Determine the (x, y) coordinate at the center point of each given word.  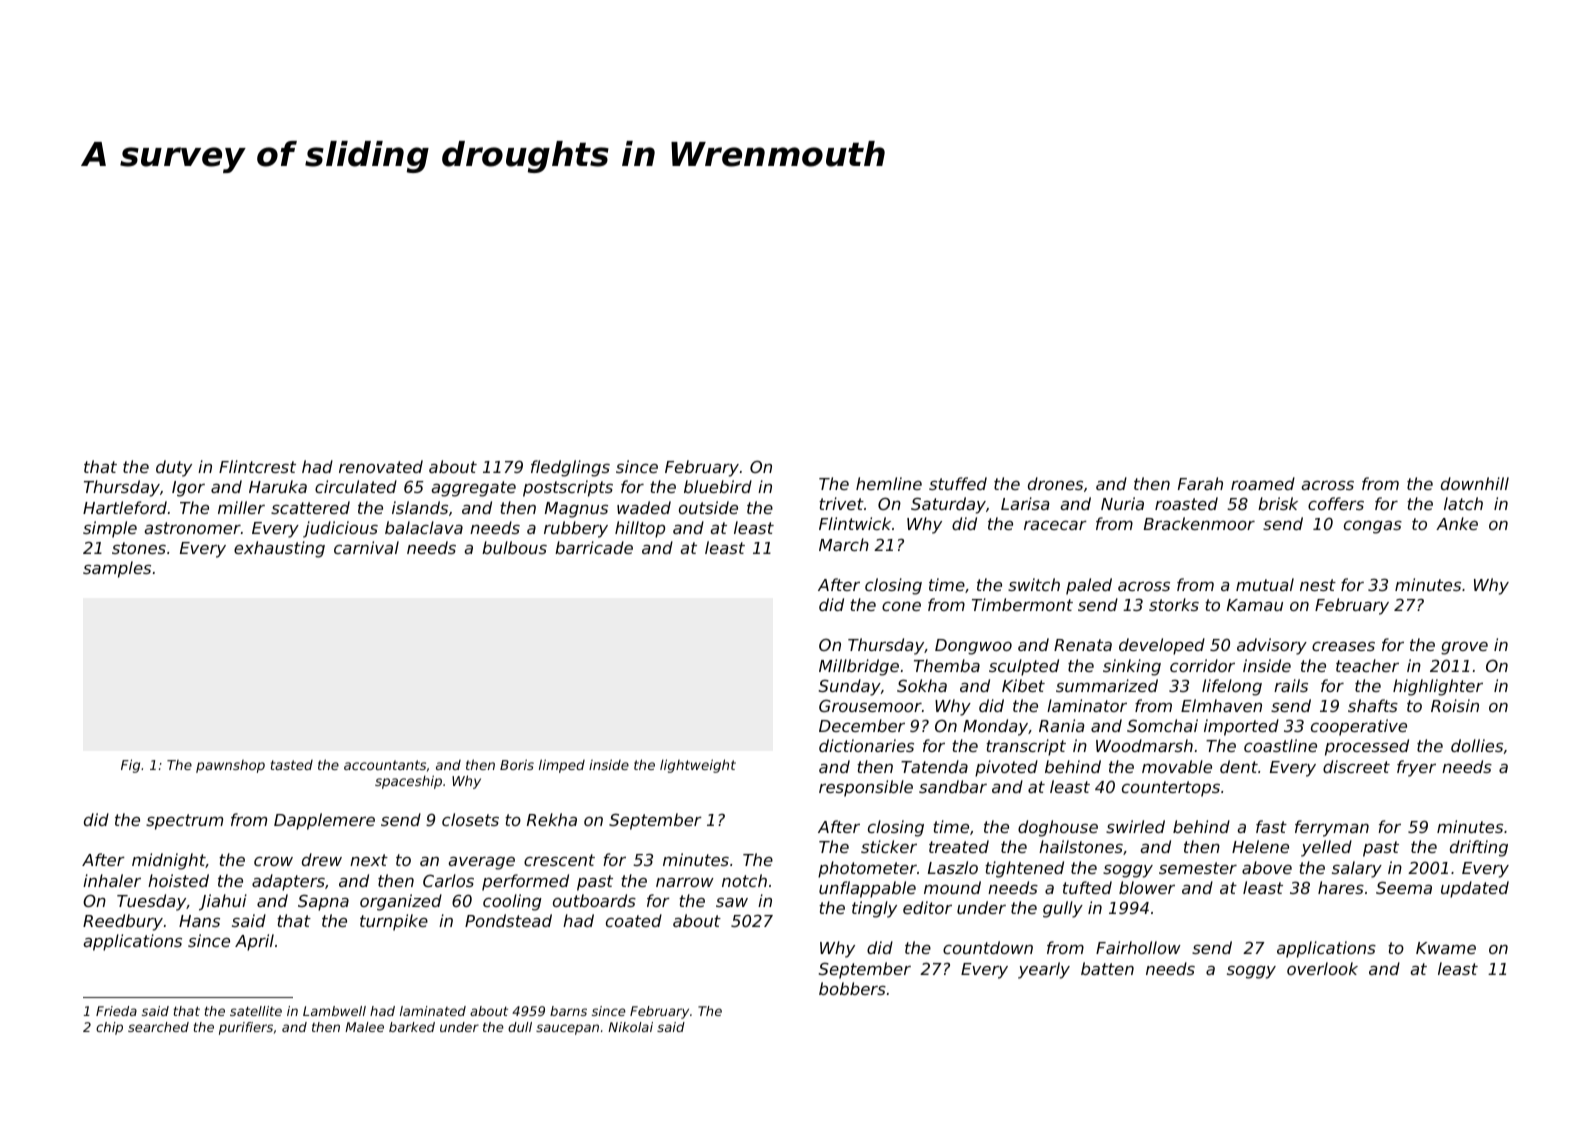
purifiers (246, 1028)
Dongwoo (973, 647)
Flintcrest (257, 466)
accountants (385, 765)
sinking (1132, 667)
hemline (889, 483)
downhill (1475, 483)
